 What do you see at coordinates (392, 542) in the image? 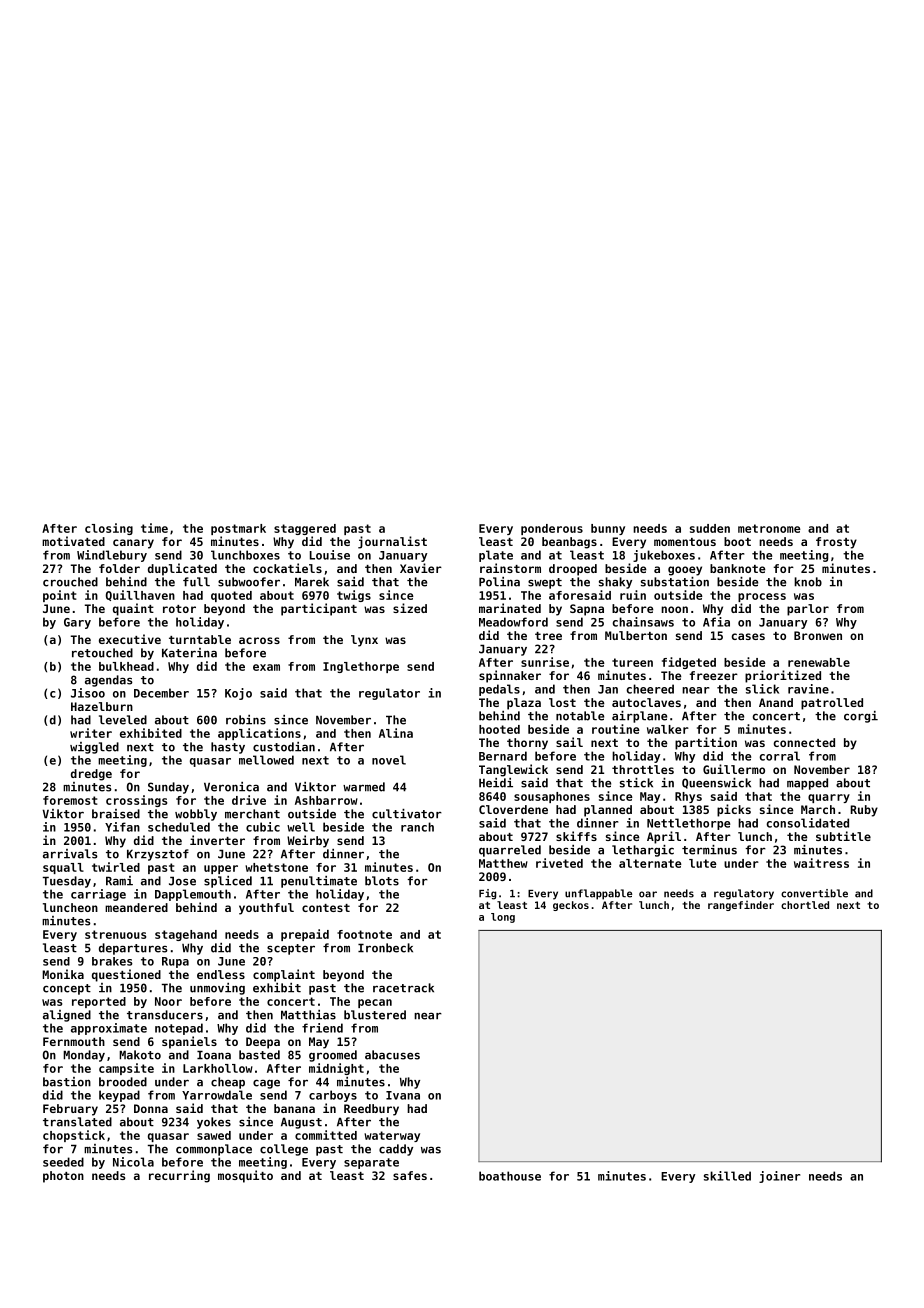
I see `journalist` at bounding box center [392, 542].
